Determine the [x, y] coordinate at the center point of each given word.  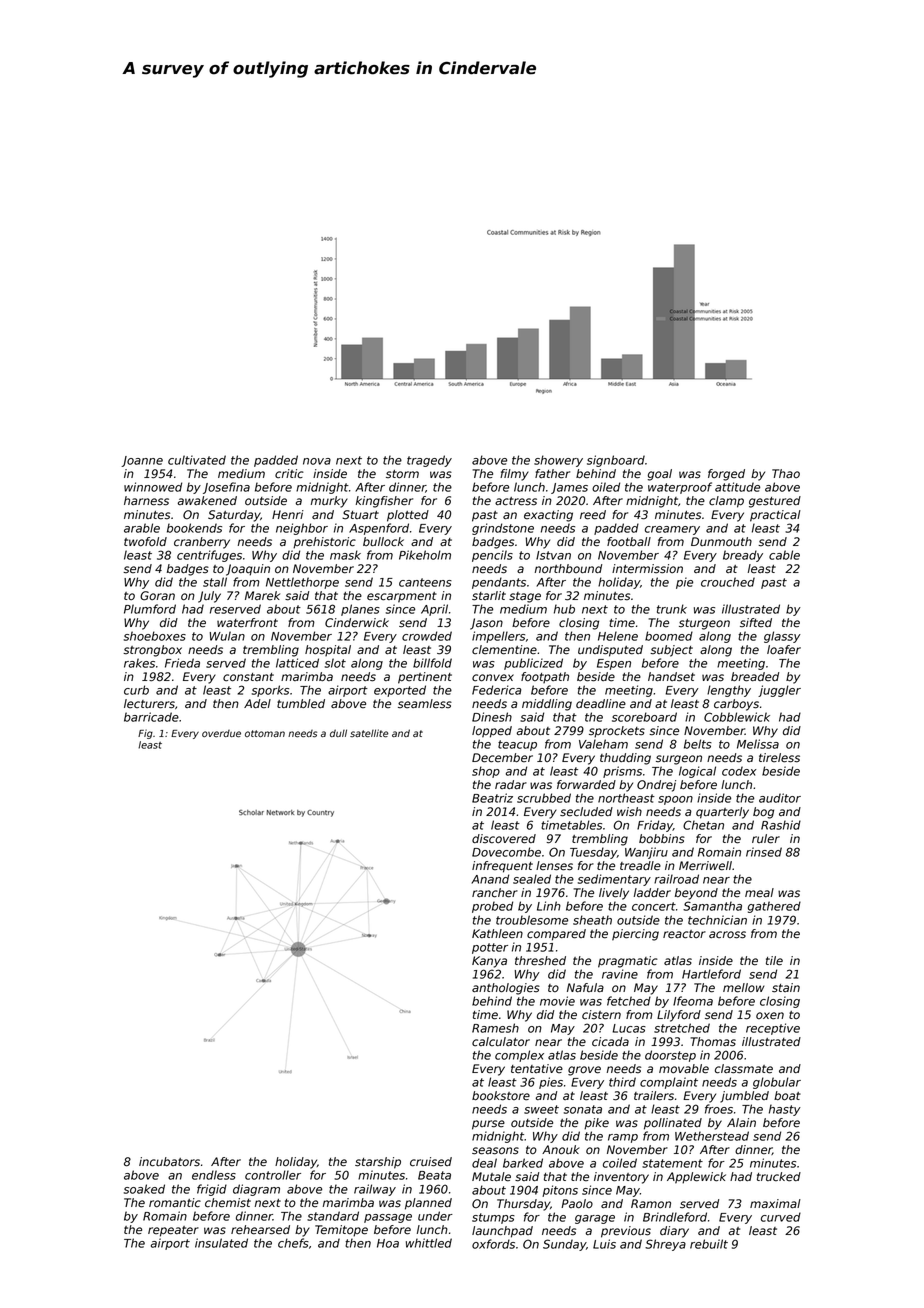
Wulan [227, 636]
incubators [169, 1162]
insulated [221, 1243]
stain [786, 988]
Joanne [142, 461]
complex [519, 1056]
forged [726, 475]
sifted [756, 623]
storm [402, 474]
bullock [383, 542]
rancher [495, 893]
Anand [490, 879]
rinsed [764, 852]
